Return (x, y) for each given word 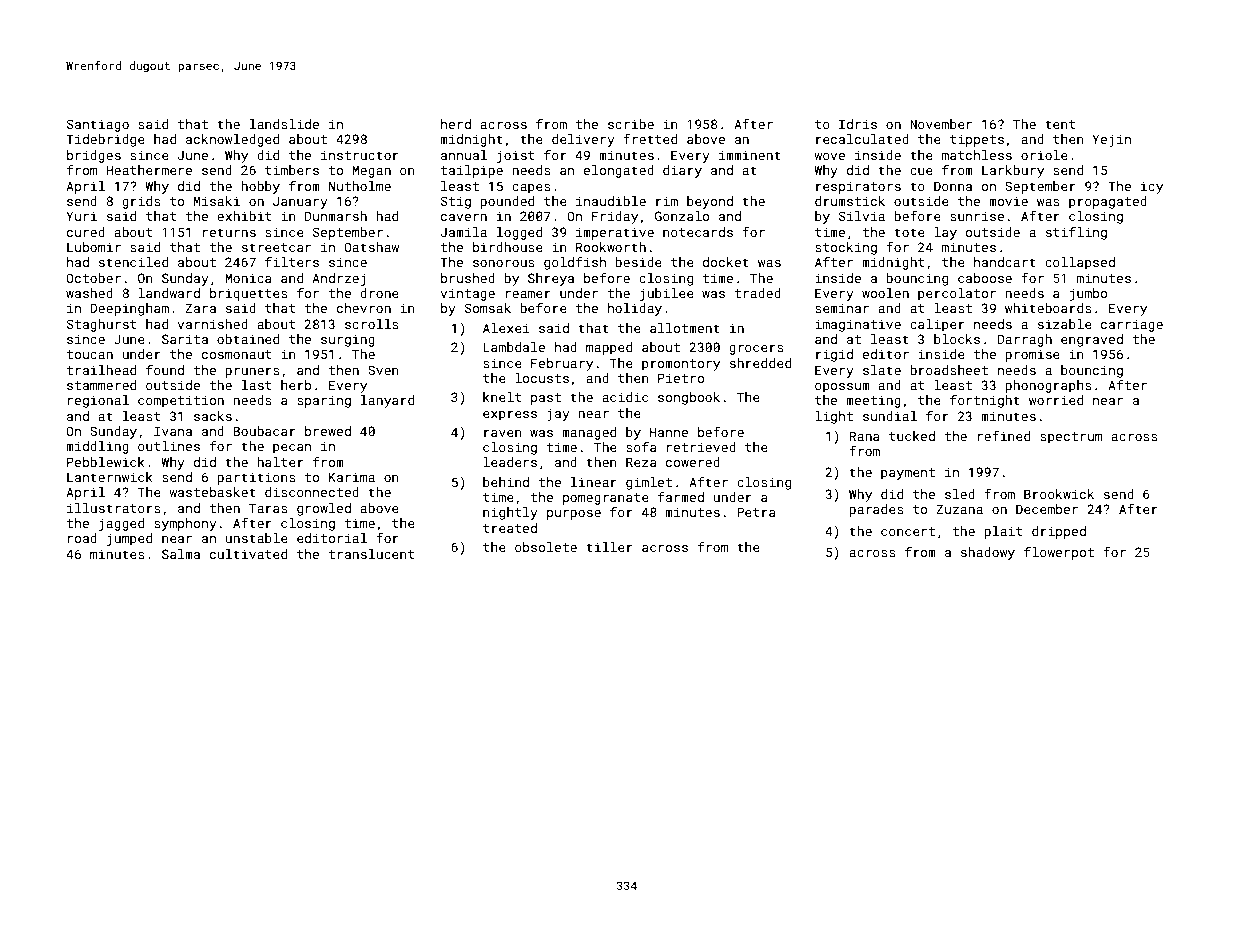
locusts (542, 378)
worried (1056, 400)
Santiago (98, 125)
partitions (256, 478)
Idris (858, 124)
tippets (977, 140)
